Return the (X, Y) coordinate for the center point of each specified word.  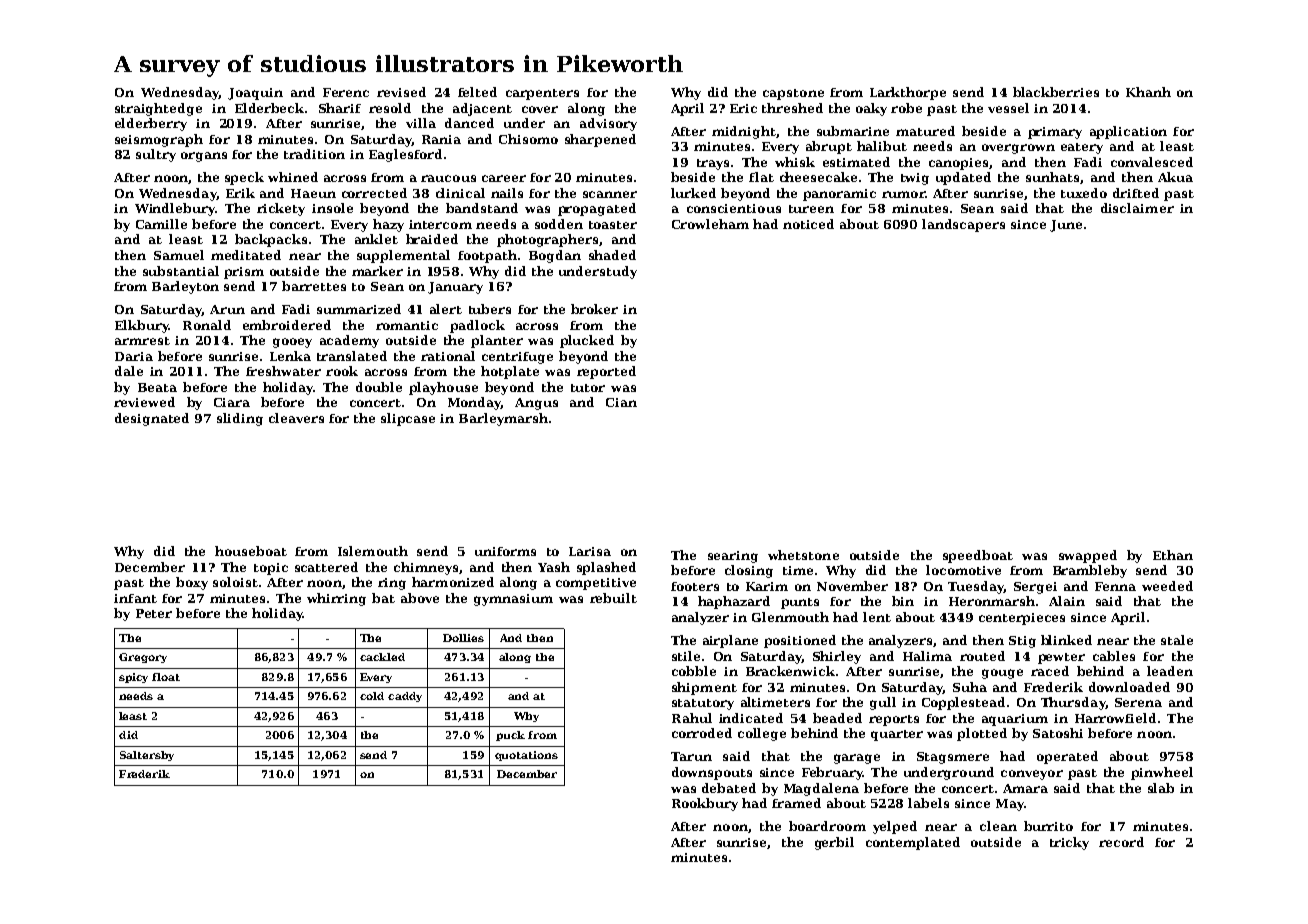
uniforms (505, 551)
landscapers (963, 225)
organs (204, 157)
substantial (181, 271)
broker (594, 309)
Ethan (1173, 555)
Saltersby (147, 756)
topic (271, 569)
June (1066, 226)
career (504, 178)
